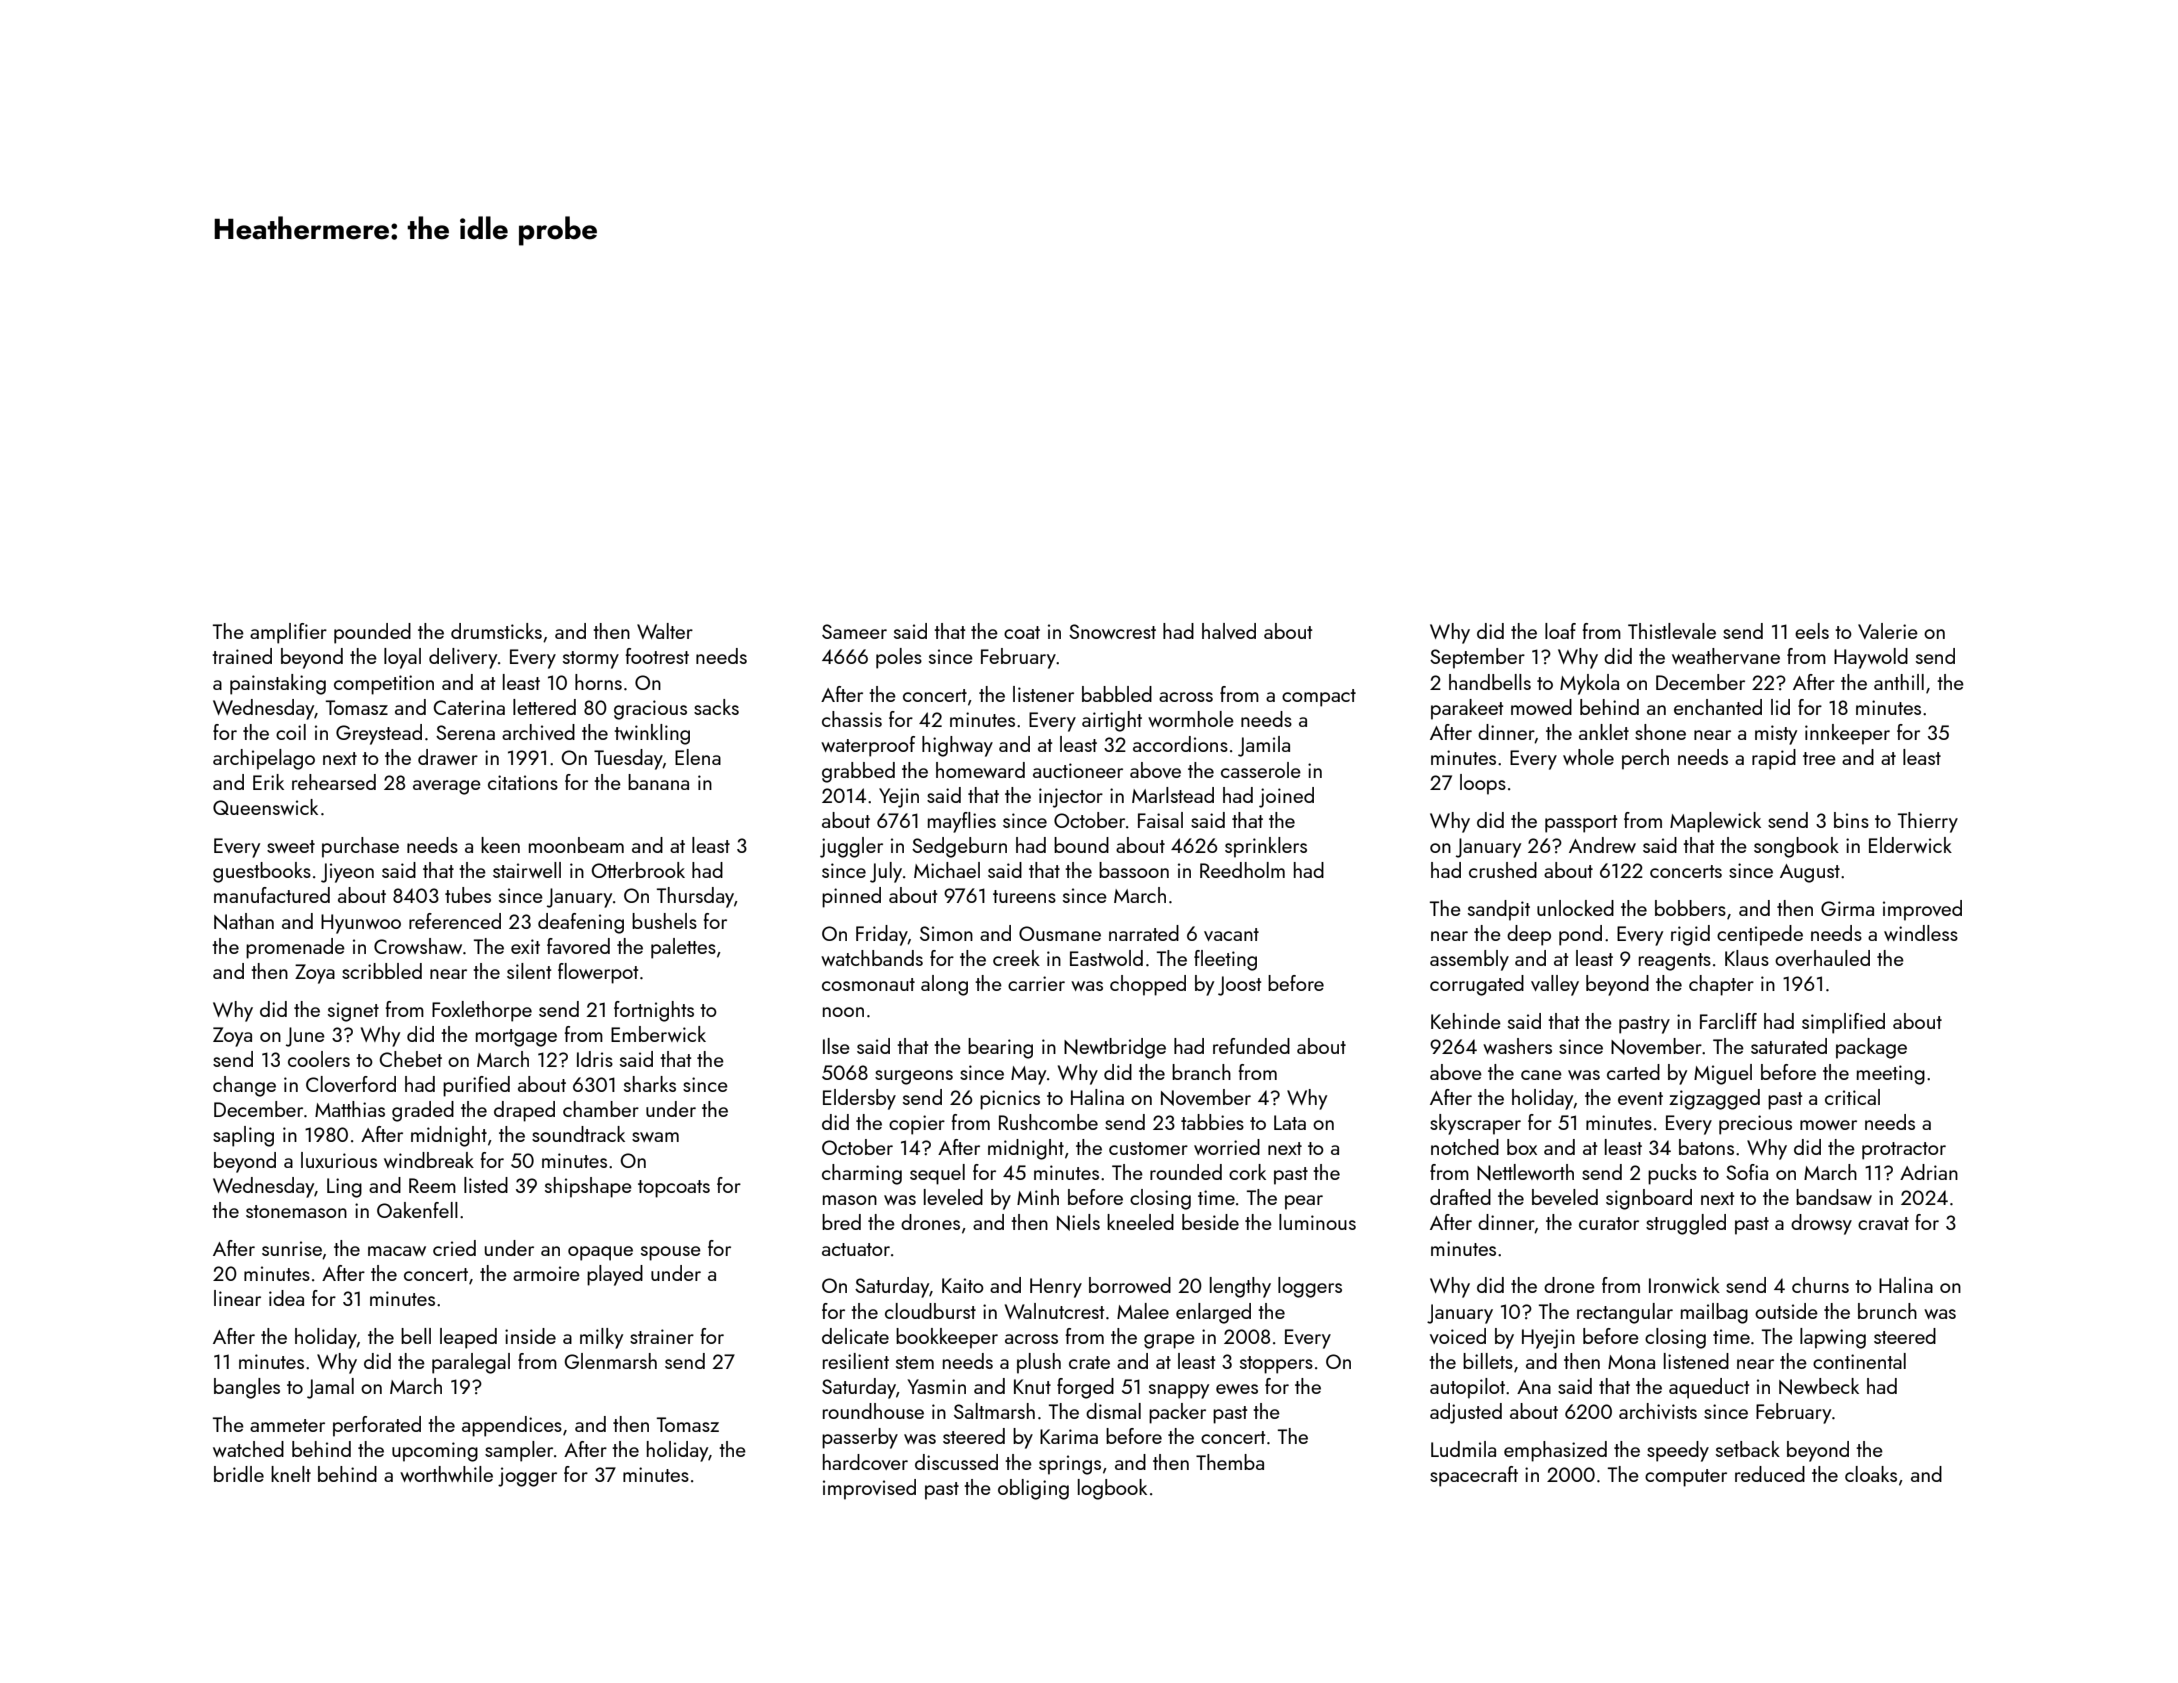 The image size is (2178, 1683). Describe the element at coordinates (265, 807) in the document. I see `Queenswick` at that location.
